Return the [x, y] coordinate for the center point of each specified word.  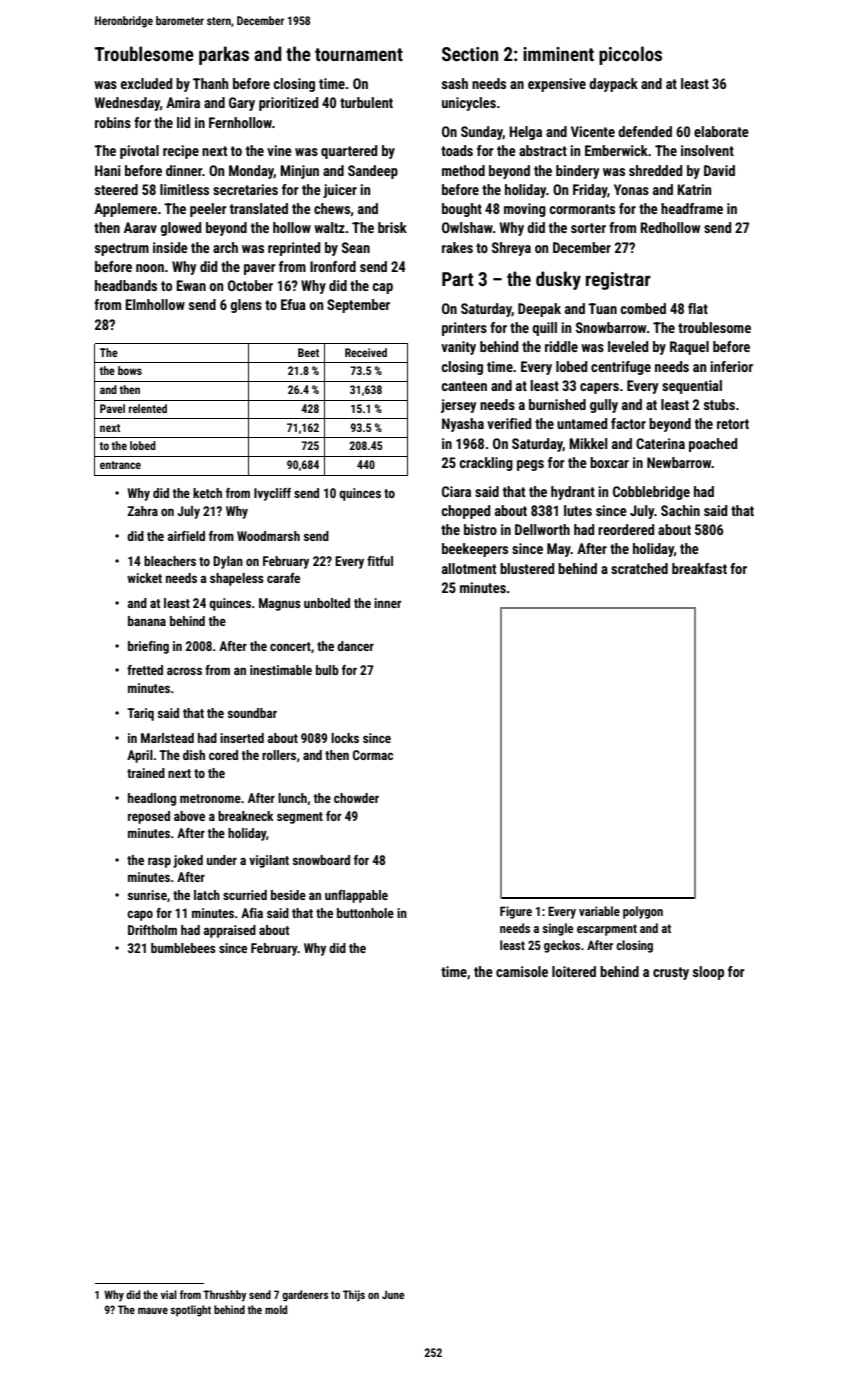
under [222, 860]
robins [113, 122]
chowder [356, 798]
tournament [359, 54]
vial [169, 1294]
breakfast [699, 568]
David [719, 170]
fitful [380, 561]
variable [599, 911]
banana [147, 621]
